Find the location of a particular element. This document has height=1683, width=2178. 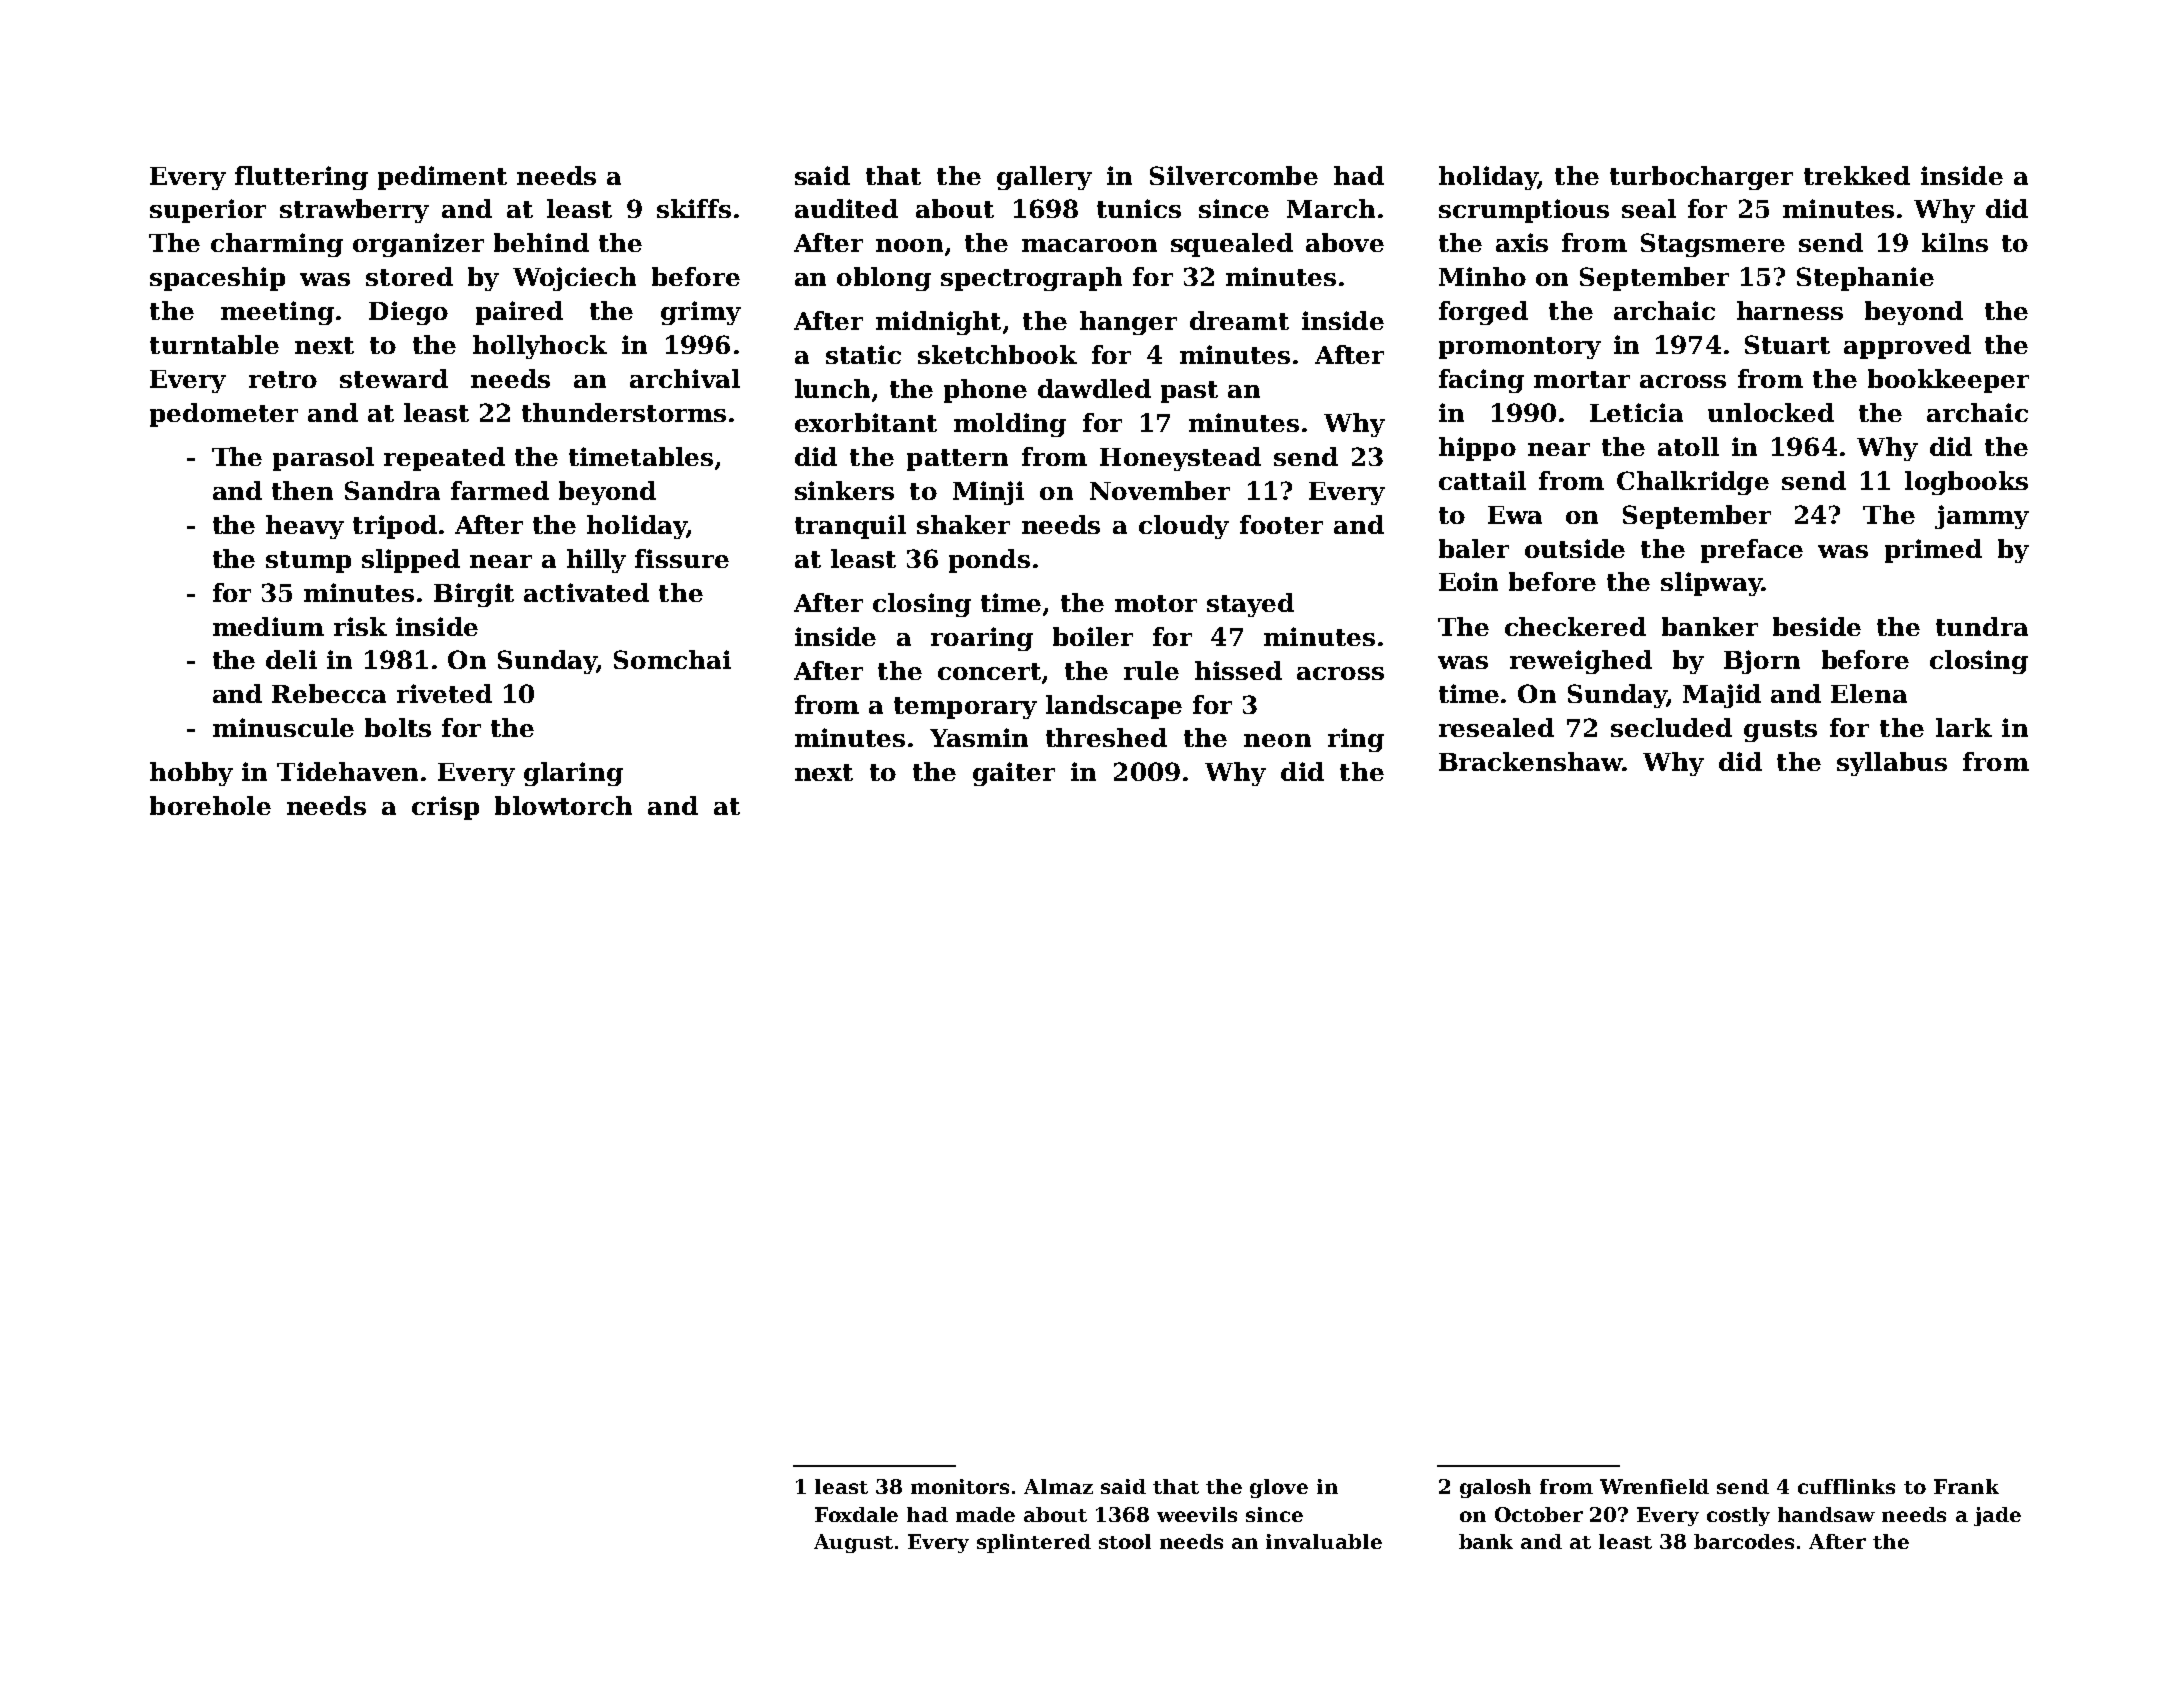

August is located at coordinates (853, 1543).
